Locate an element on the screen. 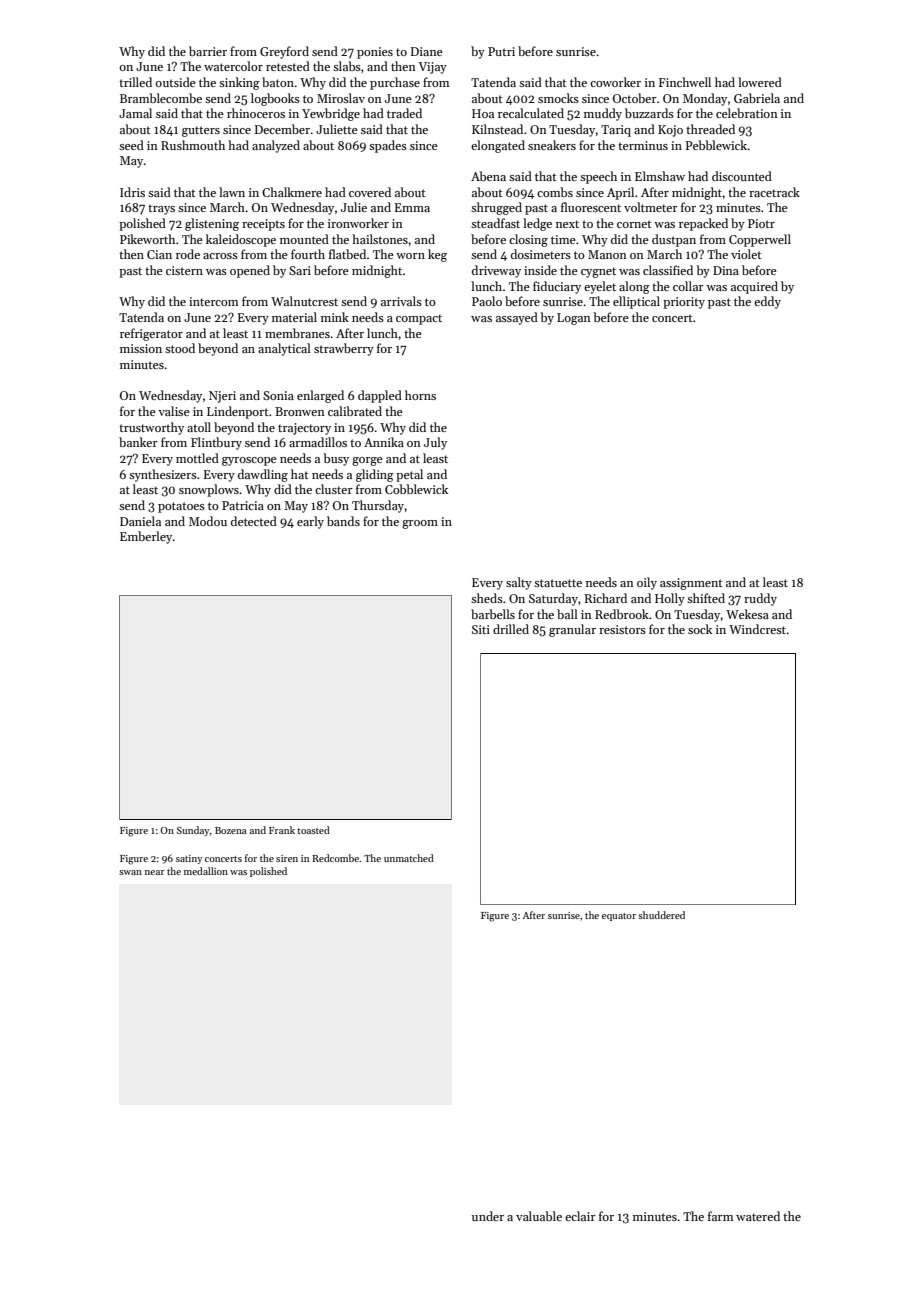  membranes is located at coordinates (297, 333).
